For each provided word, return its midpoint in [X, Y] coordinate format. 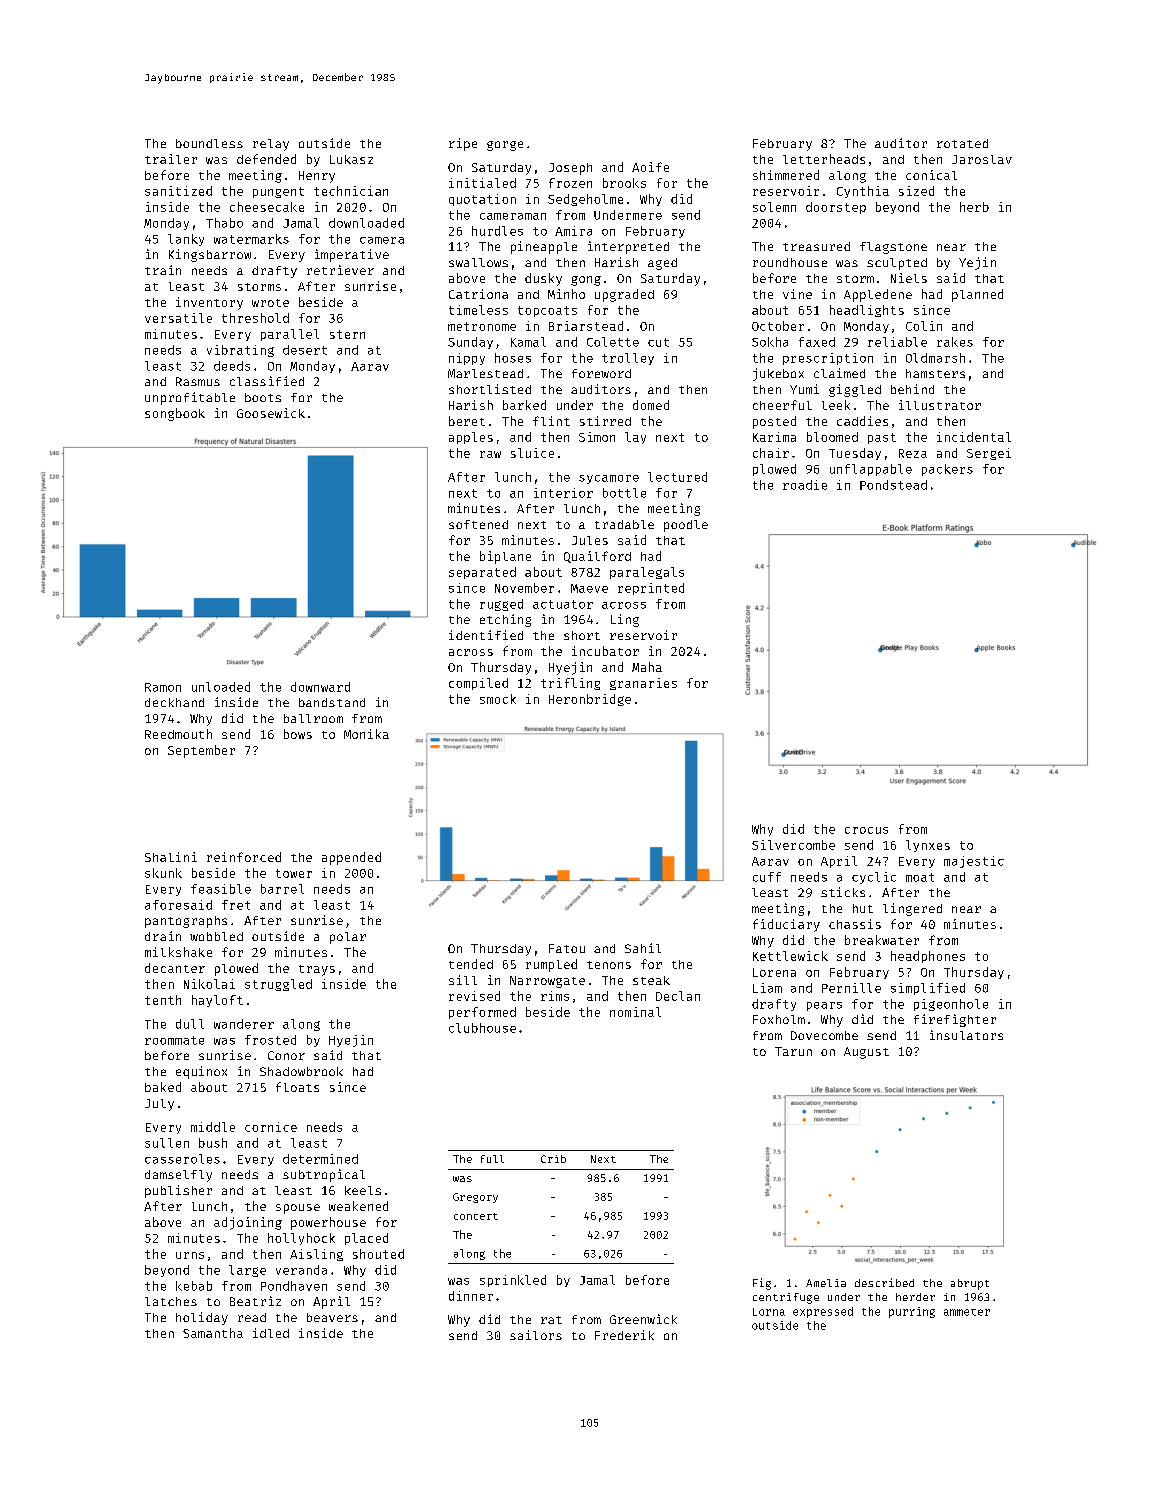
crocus [866, 830]
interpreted [628, 247]
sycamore [609, 479]
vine [797, 294]
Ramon [163, 687]
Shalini [171, 857]
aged [662, 264]
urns [190, 1255]
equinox [201, 1072]
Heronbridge [590, 700]
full [492, 1159]
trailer [171, 159]
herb [974, 207]
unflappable [871, 470]
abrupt [970, 1284]
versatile [178, 318]
